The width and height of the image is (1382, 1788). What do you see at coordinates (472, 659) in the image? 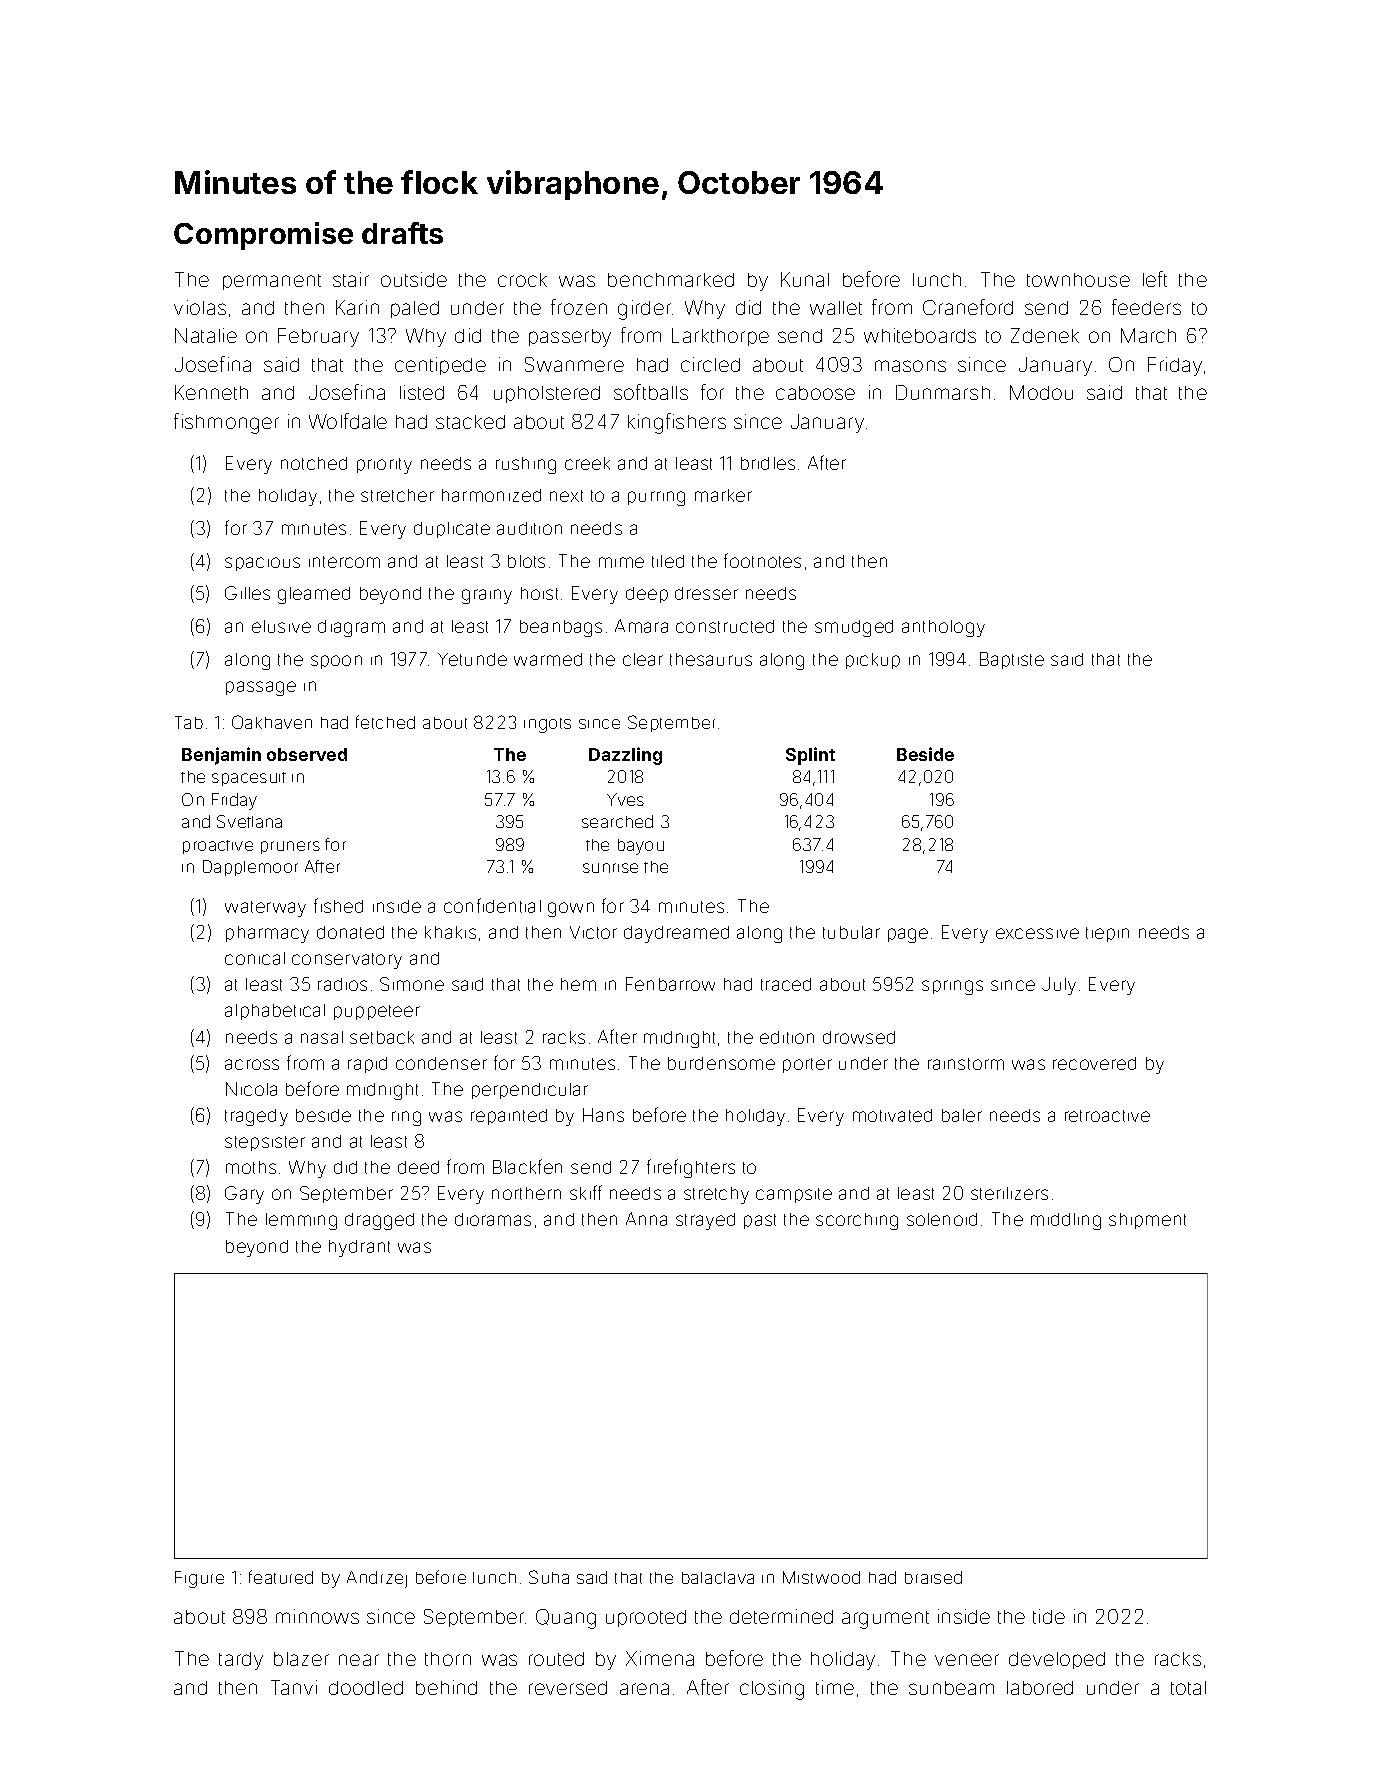
I see `Yetunde` at bounding box center [472, 659].
